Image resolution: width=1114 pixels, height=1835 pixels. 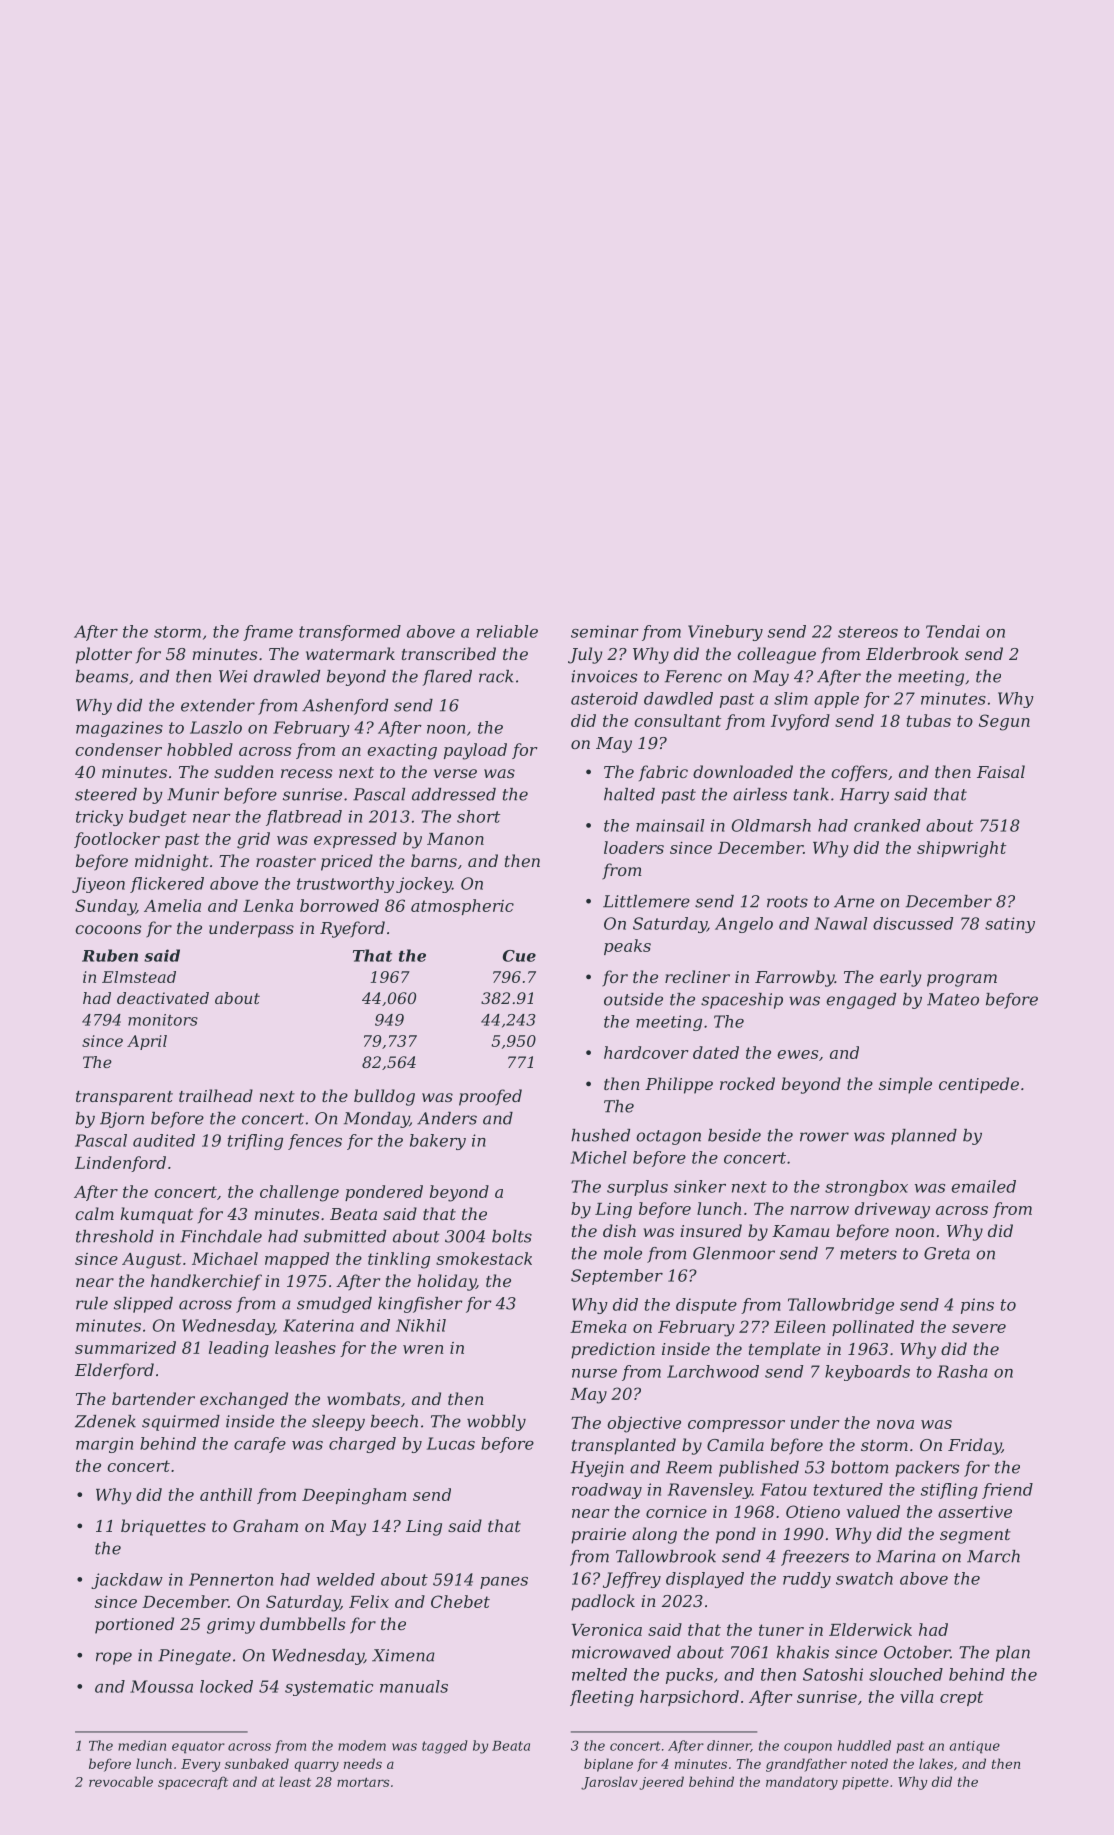 What do you see at coordinates (865, 1783) in the document?
I see `pipette` at bounding box center [865, 1783].
